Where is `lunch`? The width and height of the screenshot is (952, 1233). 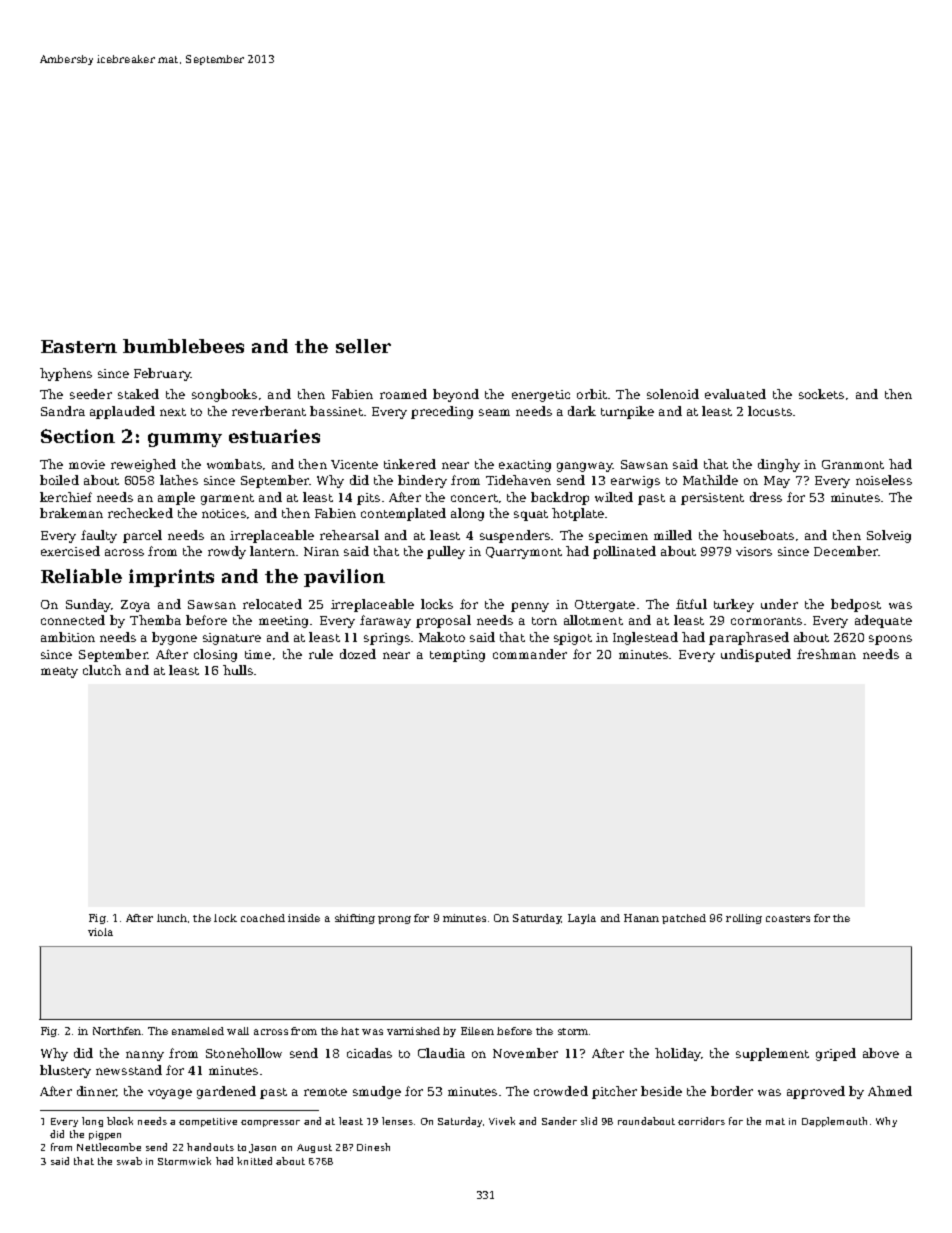 lunch is located at coordinates (172, 918).
